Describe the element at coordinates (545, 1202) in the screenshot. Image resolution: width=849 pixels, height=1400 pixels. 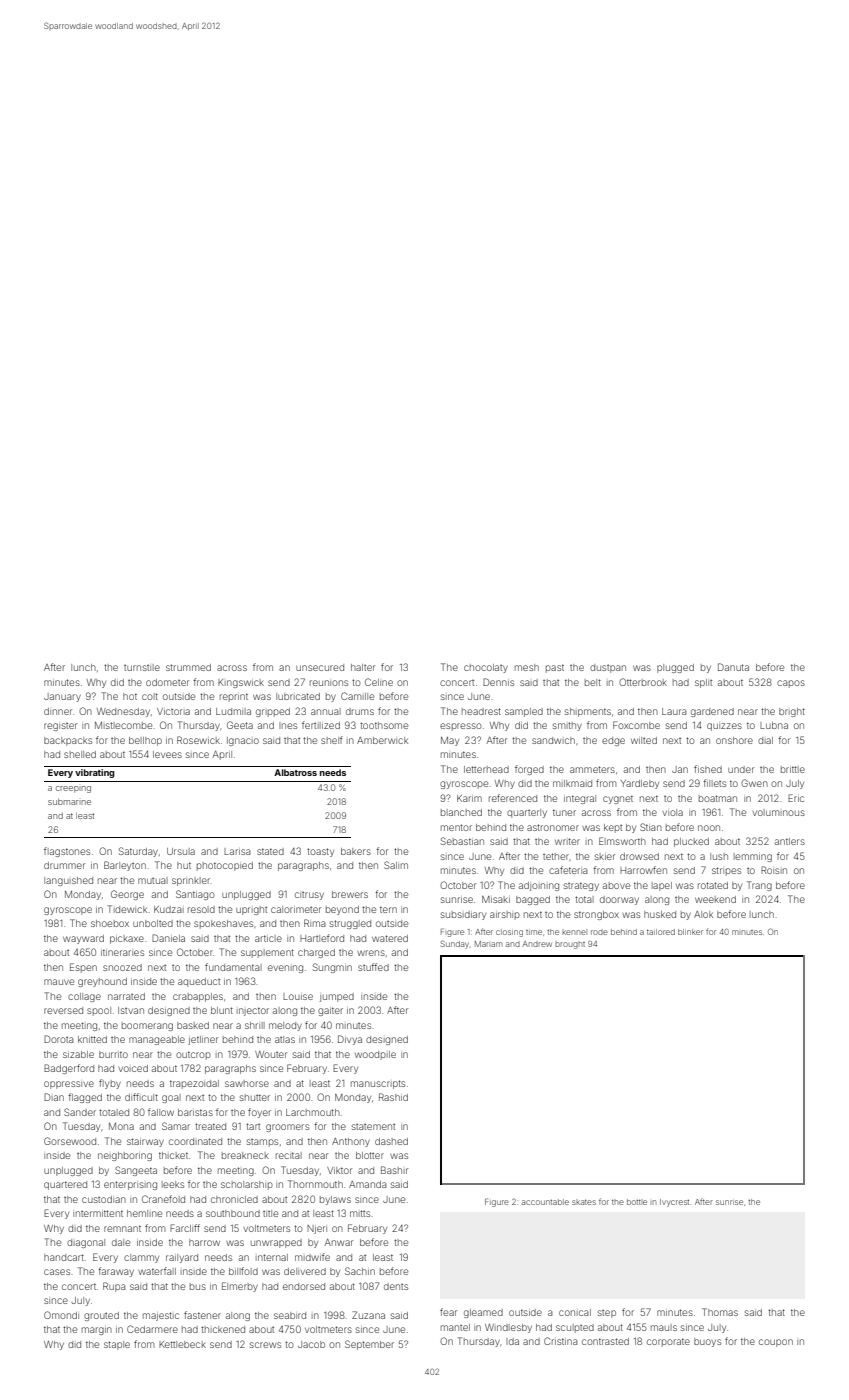
I see `accountable` at that location.
